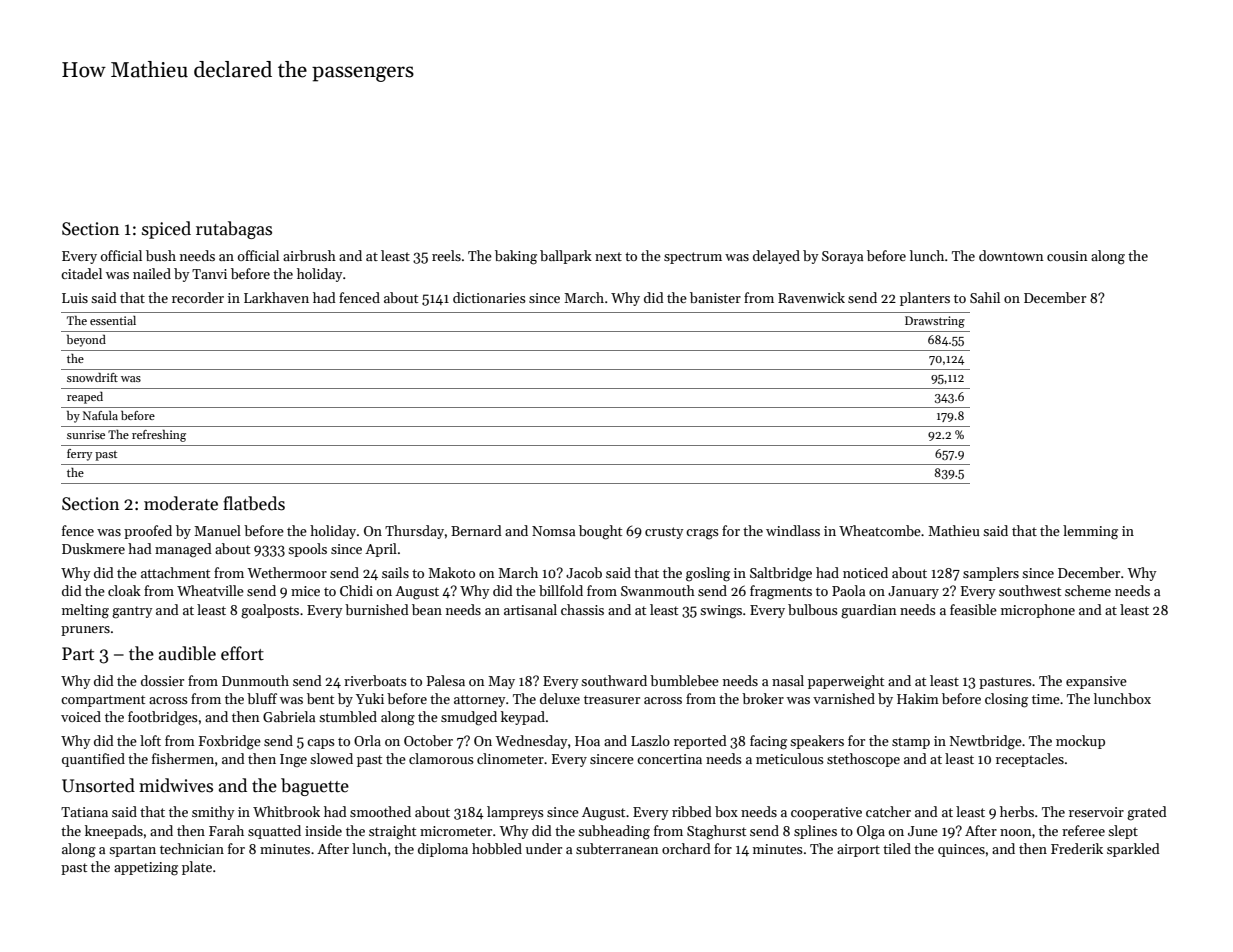  What do you see at coordinates (935, 322) in the screenshot?
I see `Drawstring` at bounding box center [935, 322].
